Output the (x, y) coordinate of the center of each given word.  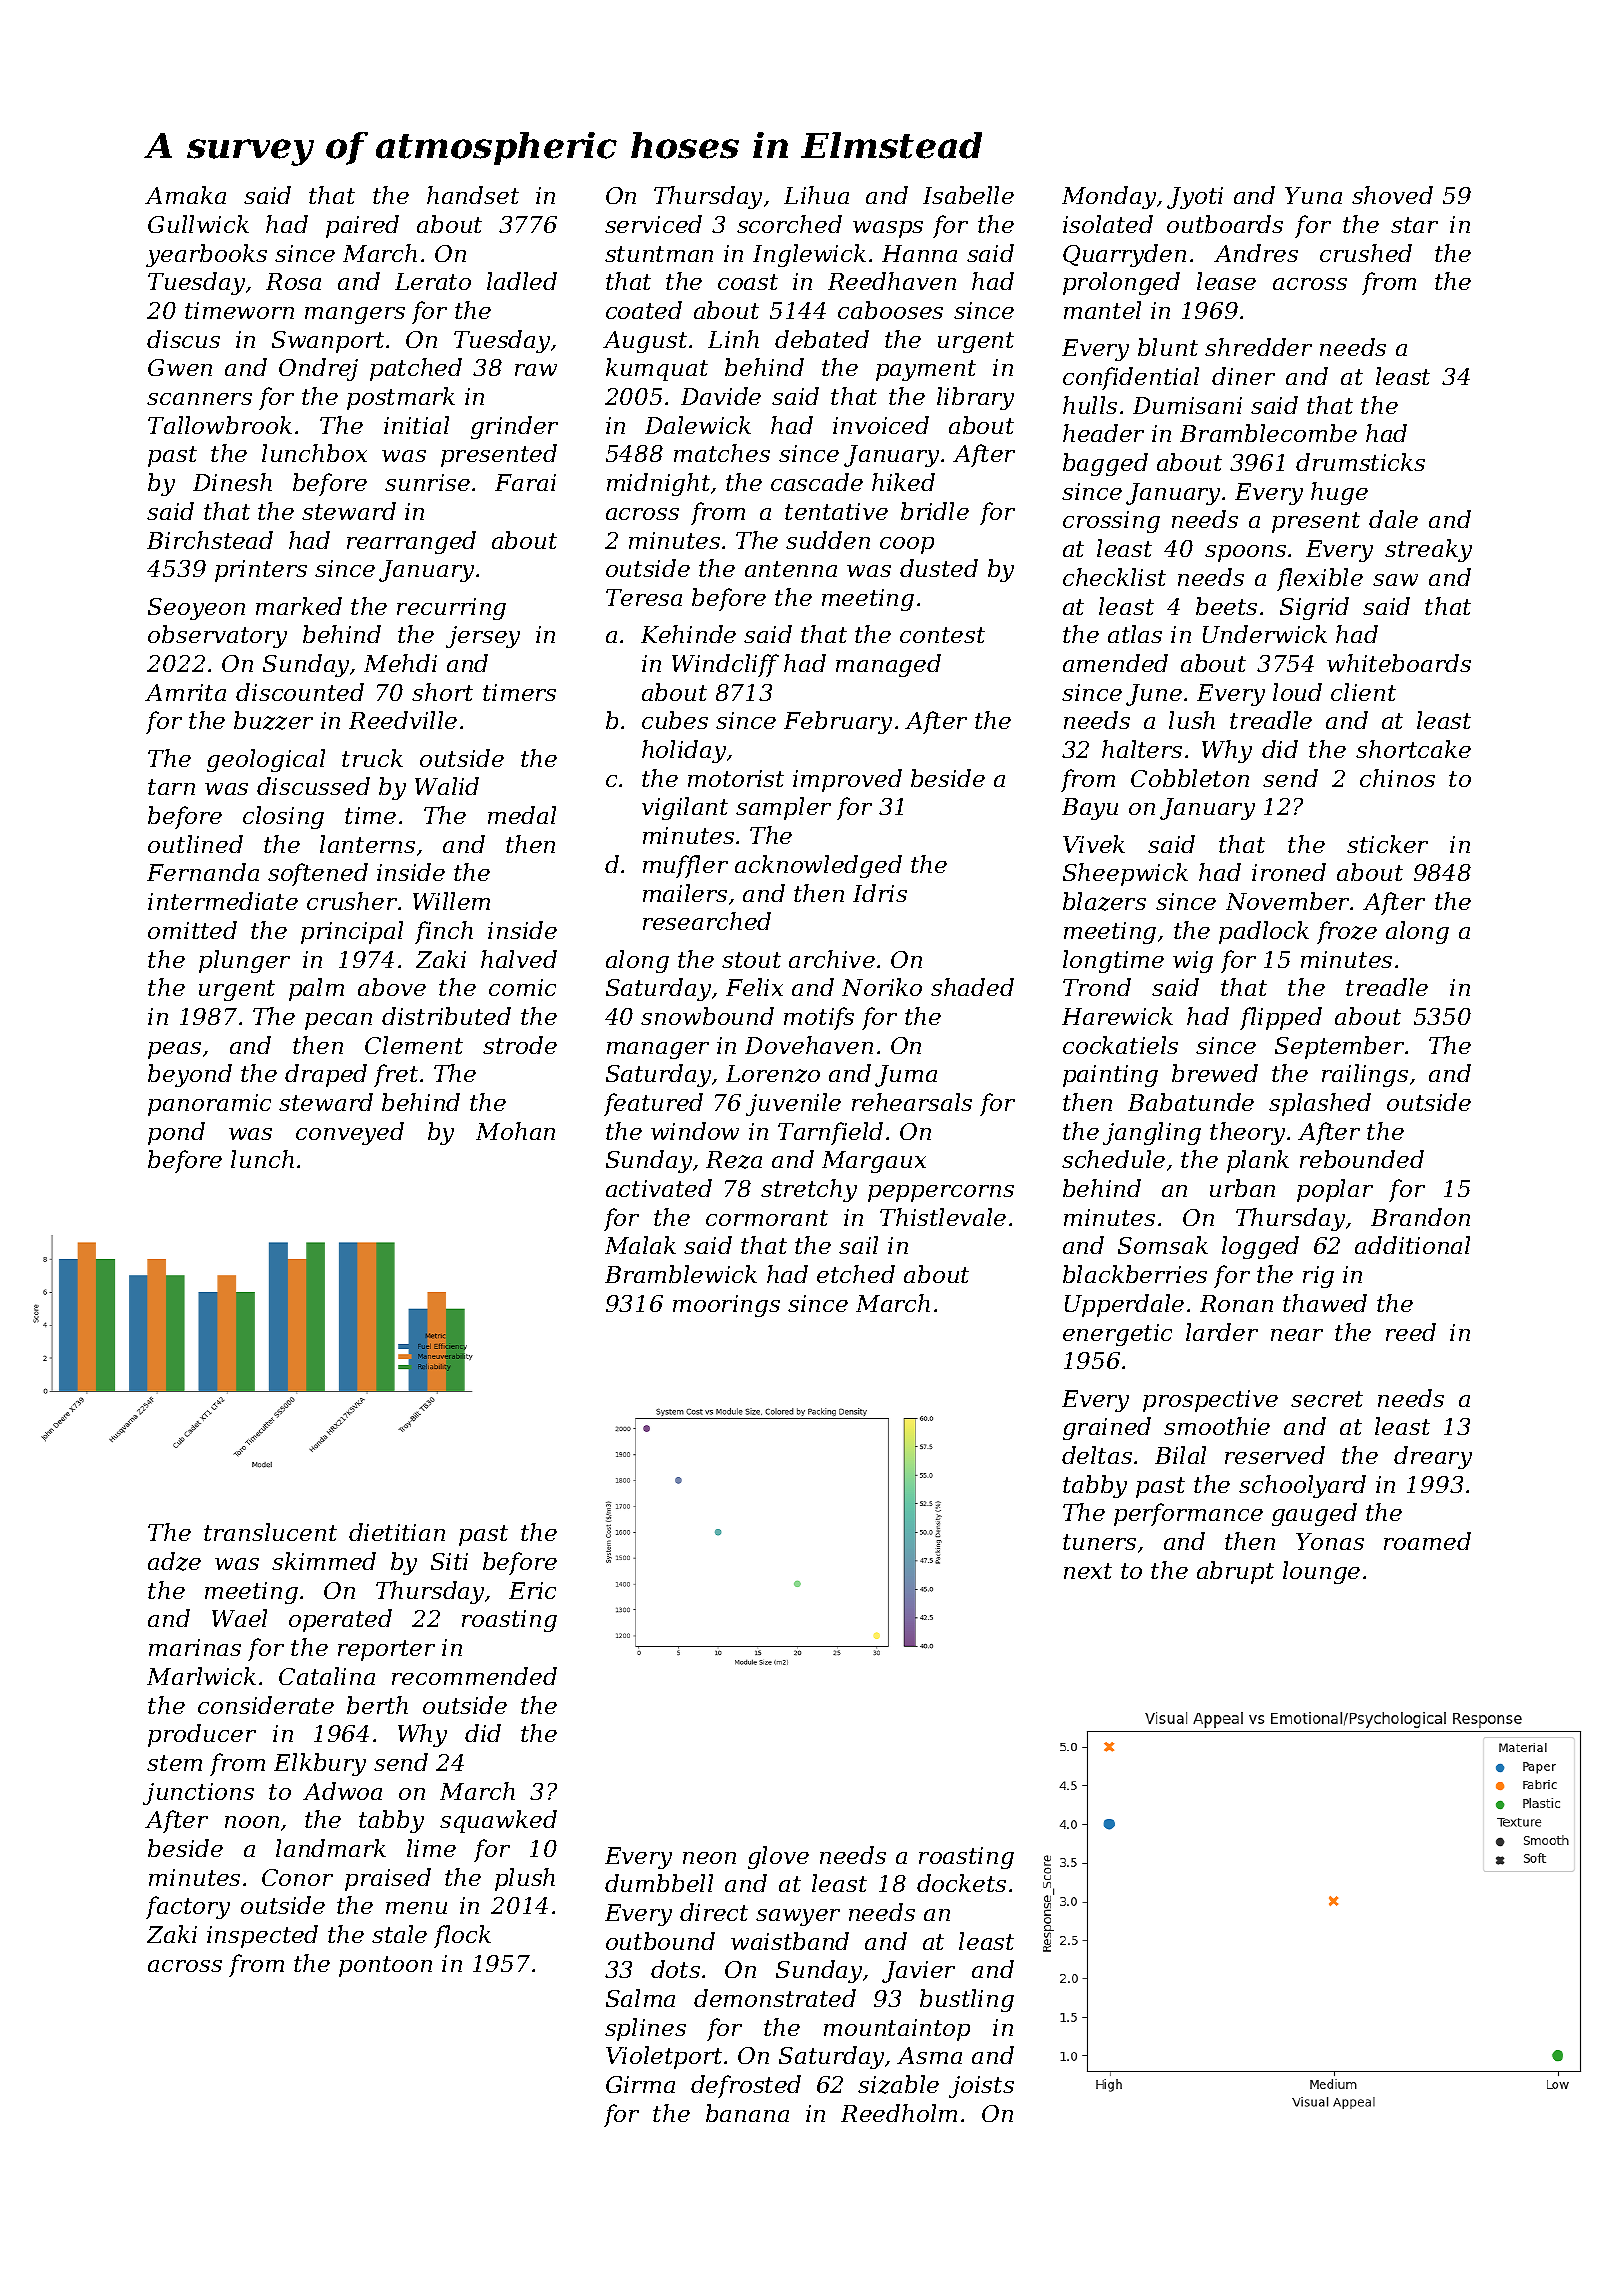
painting (1110, 1076)
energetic (1117, 1335)
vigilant (685, 808)
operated (340, 1620)
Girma (640, 2084)
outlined (195, 844)
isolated (1108, 224)
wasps (888, 229)
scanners (199, 399)
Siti (449, 1561)
